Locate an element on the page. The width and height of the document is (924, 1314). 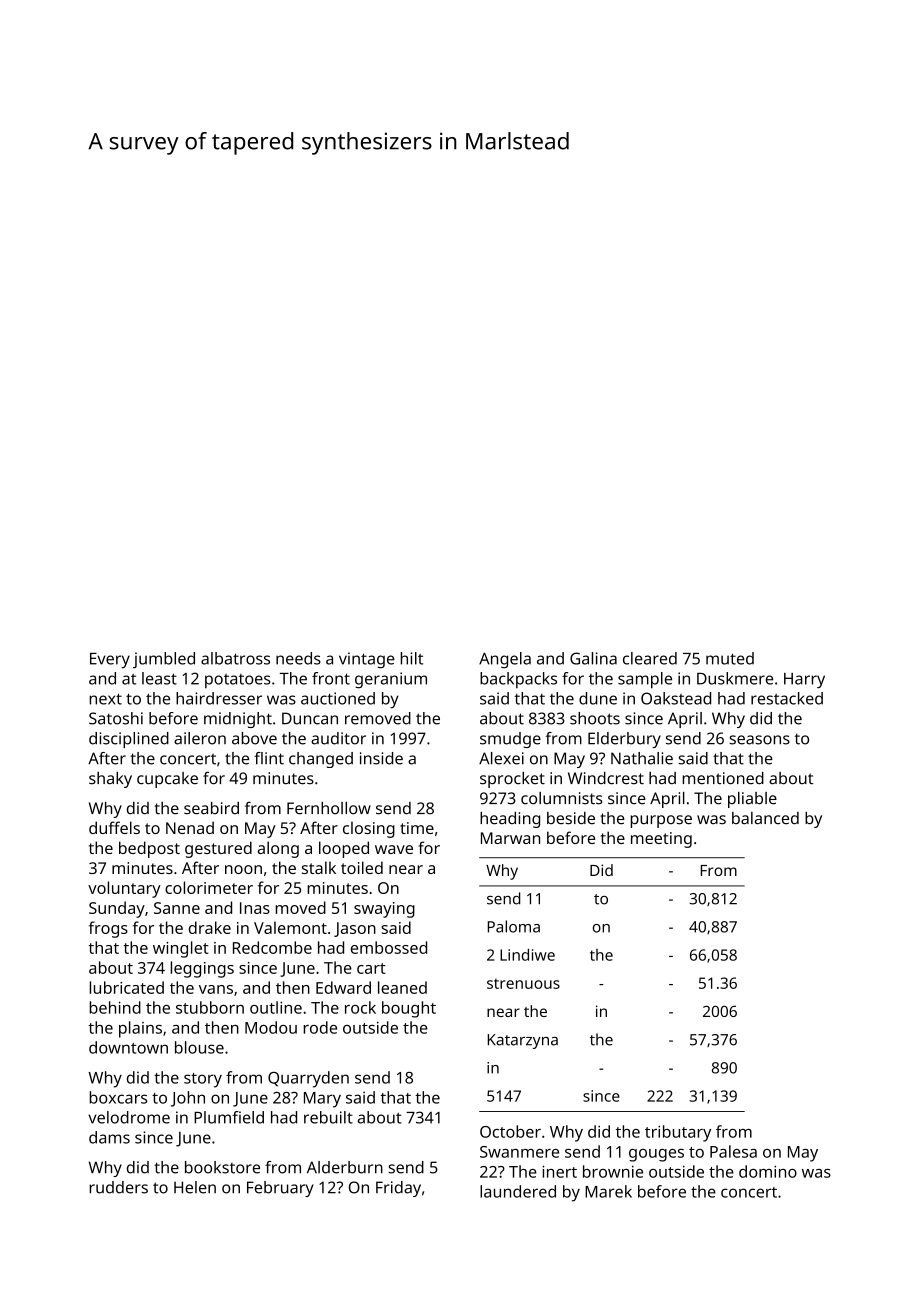
meeting is located at coordinates (661, 840).
